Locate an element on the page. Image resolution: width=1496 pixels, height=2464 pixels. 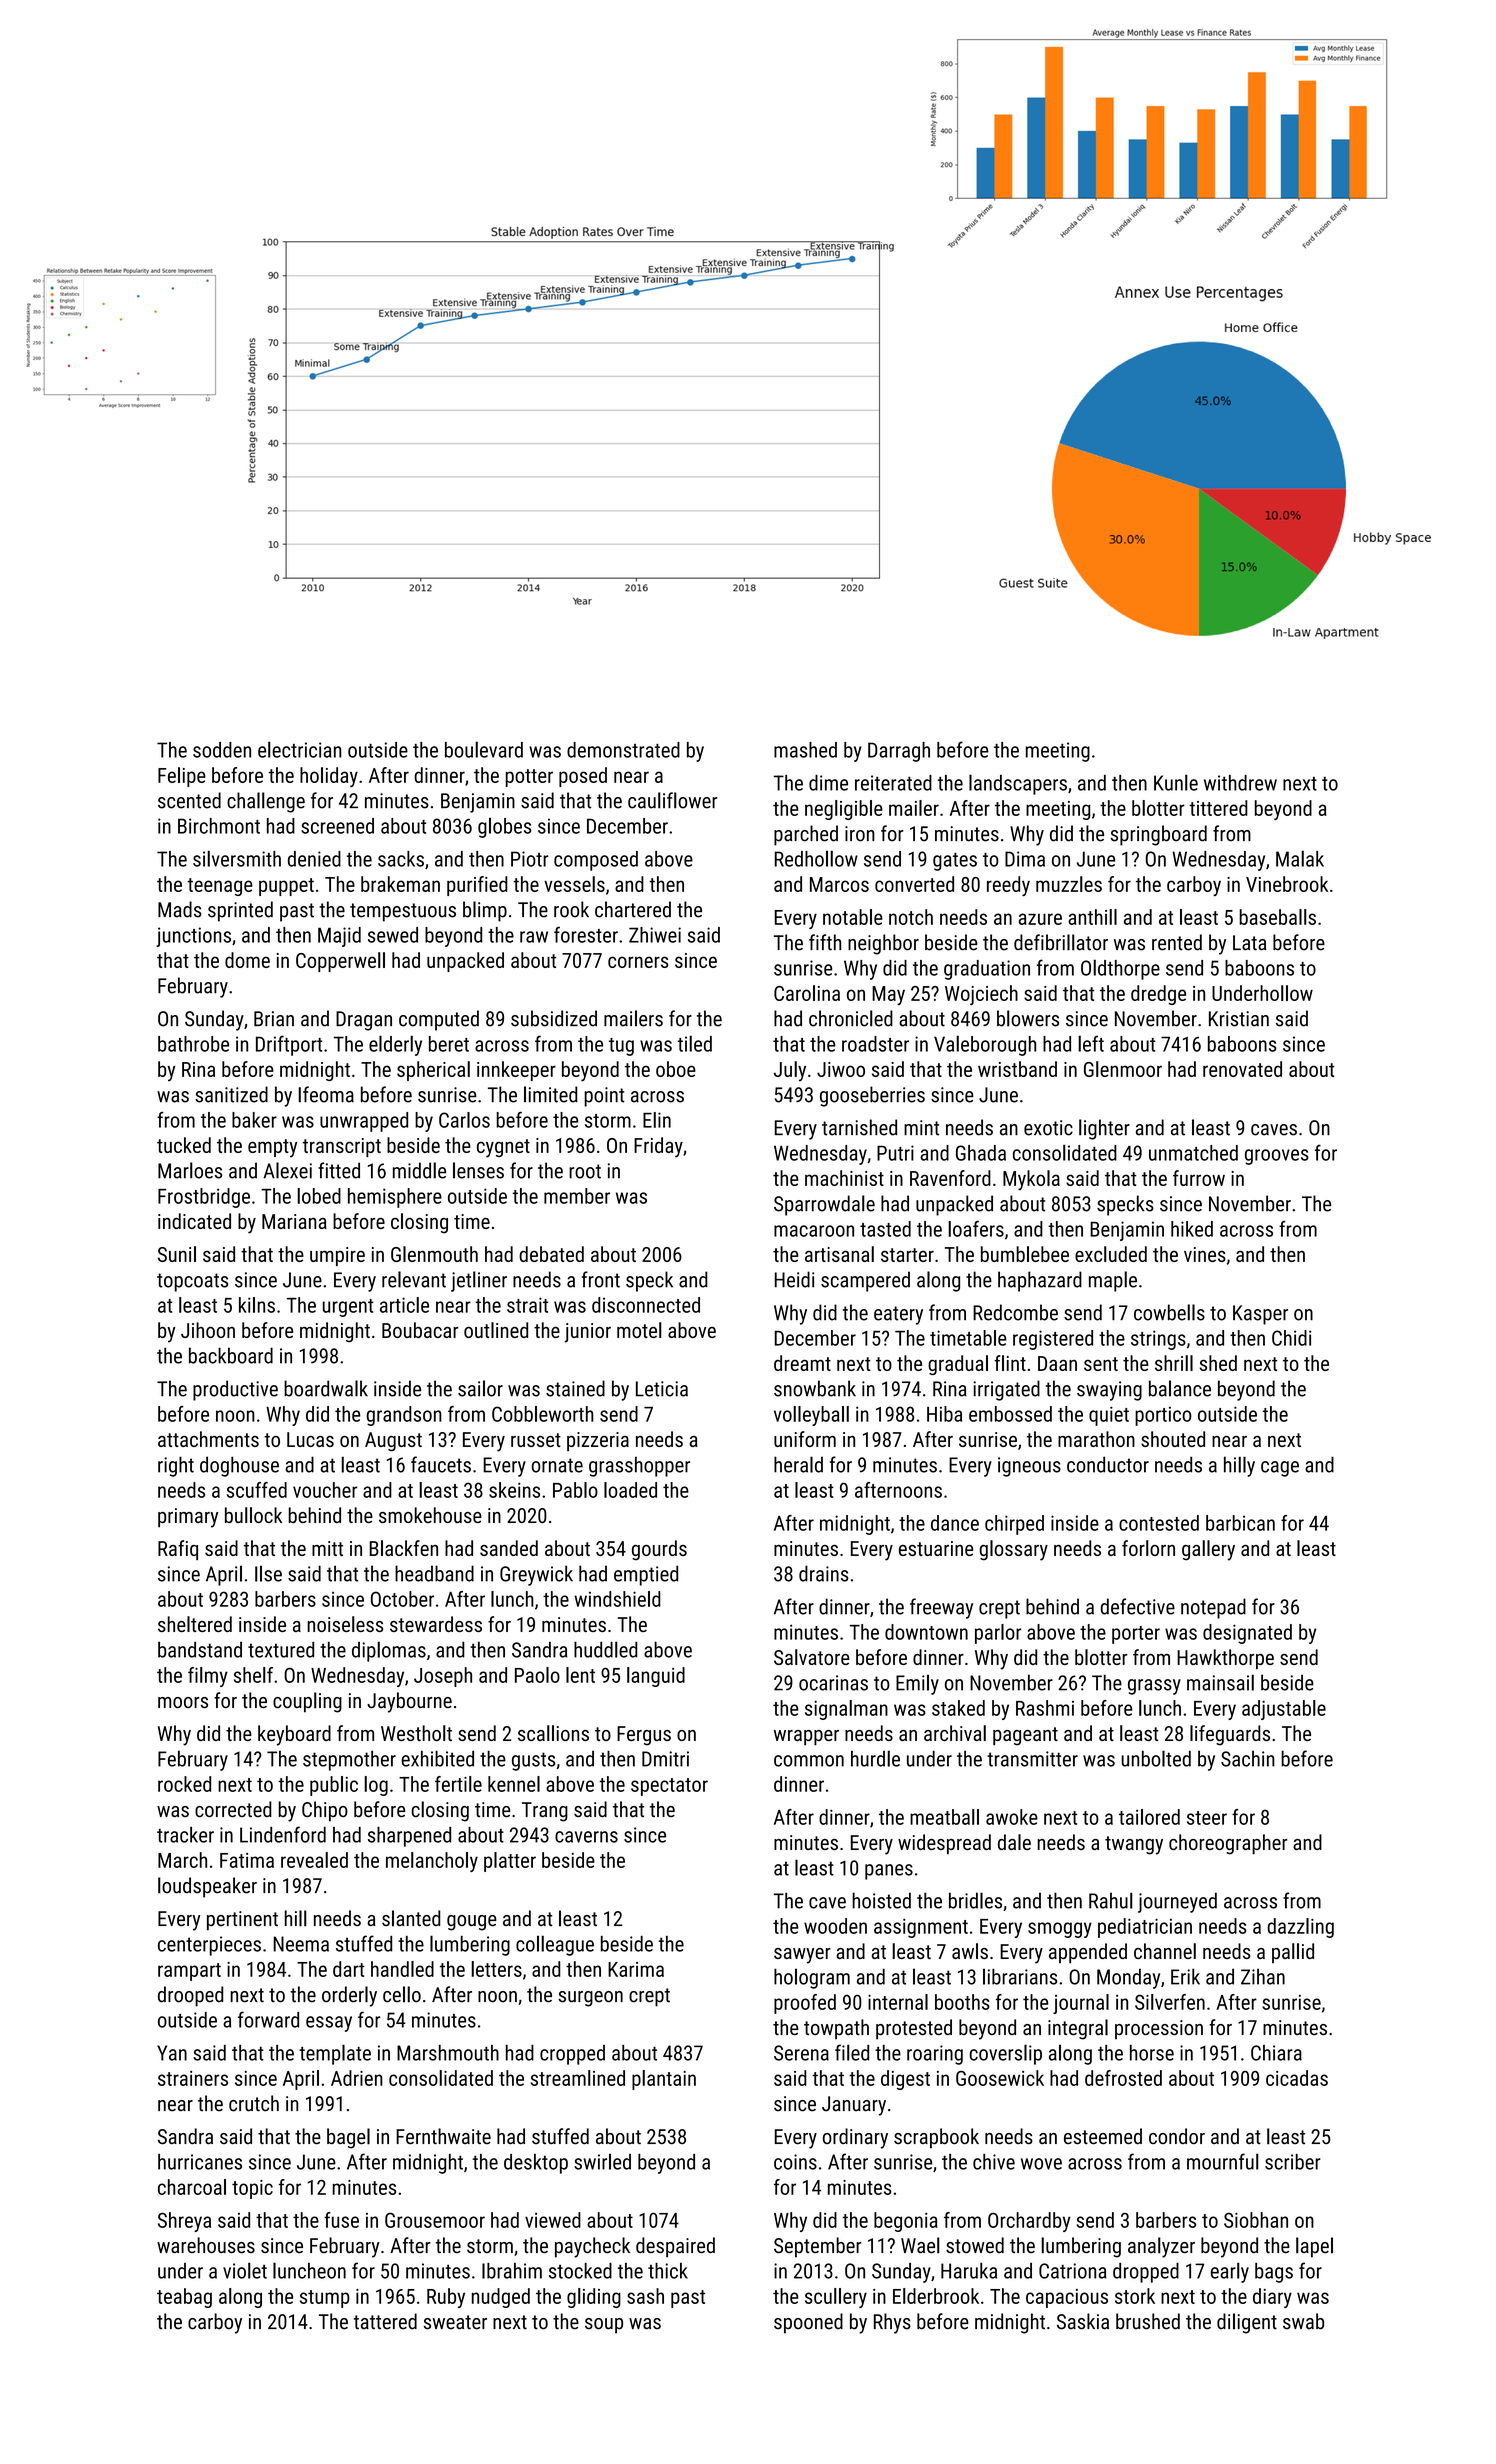
designated is located at coordinates (1247, 1634).
